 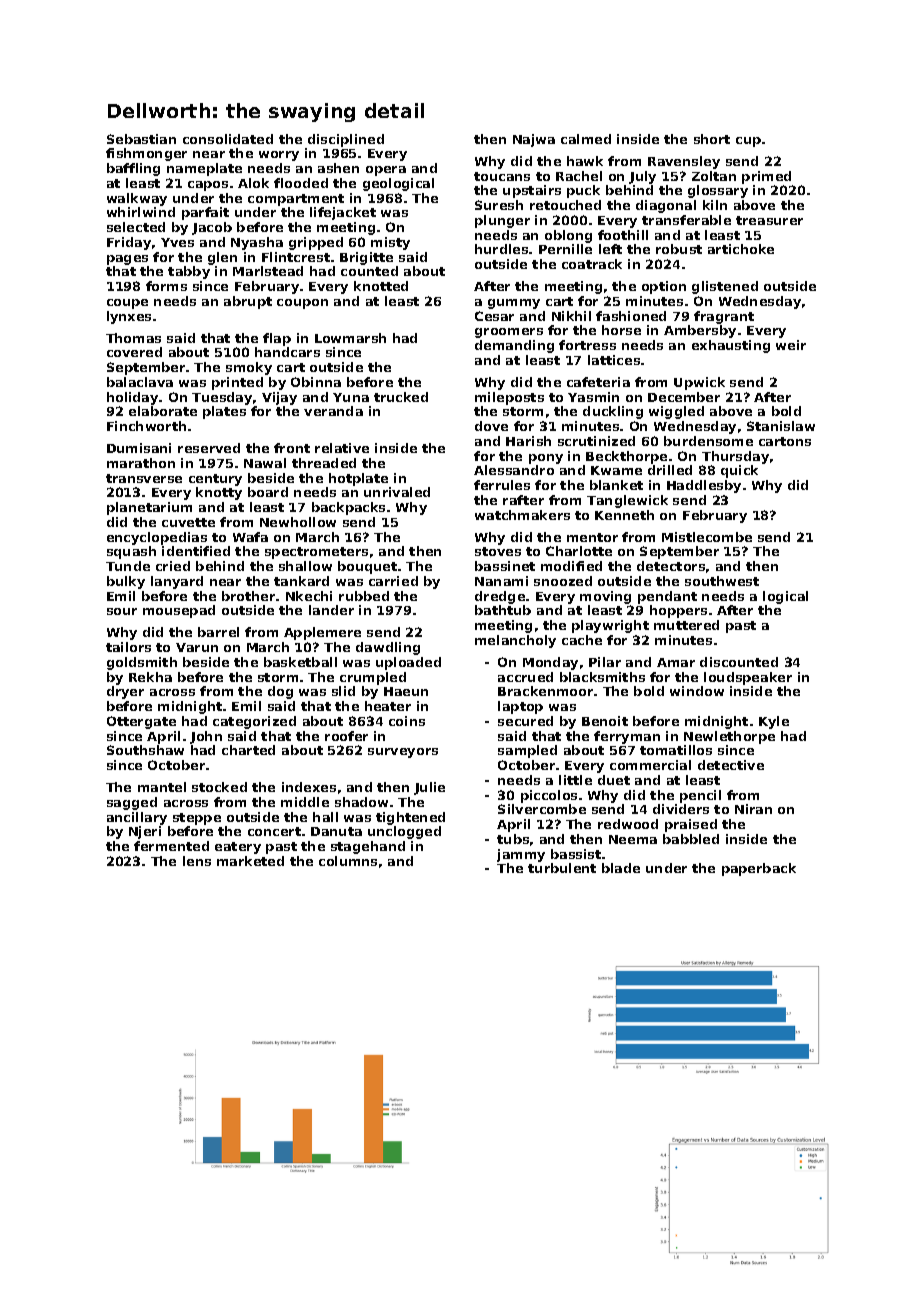 I want to click on Nkechi, so click(x=309, y=596).
